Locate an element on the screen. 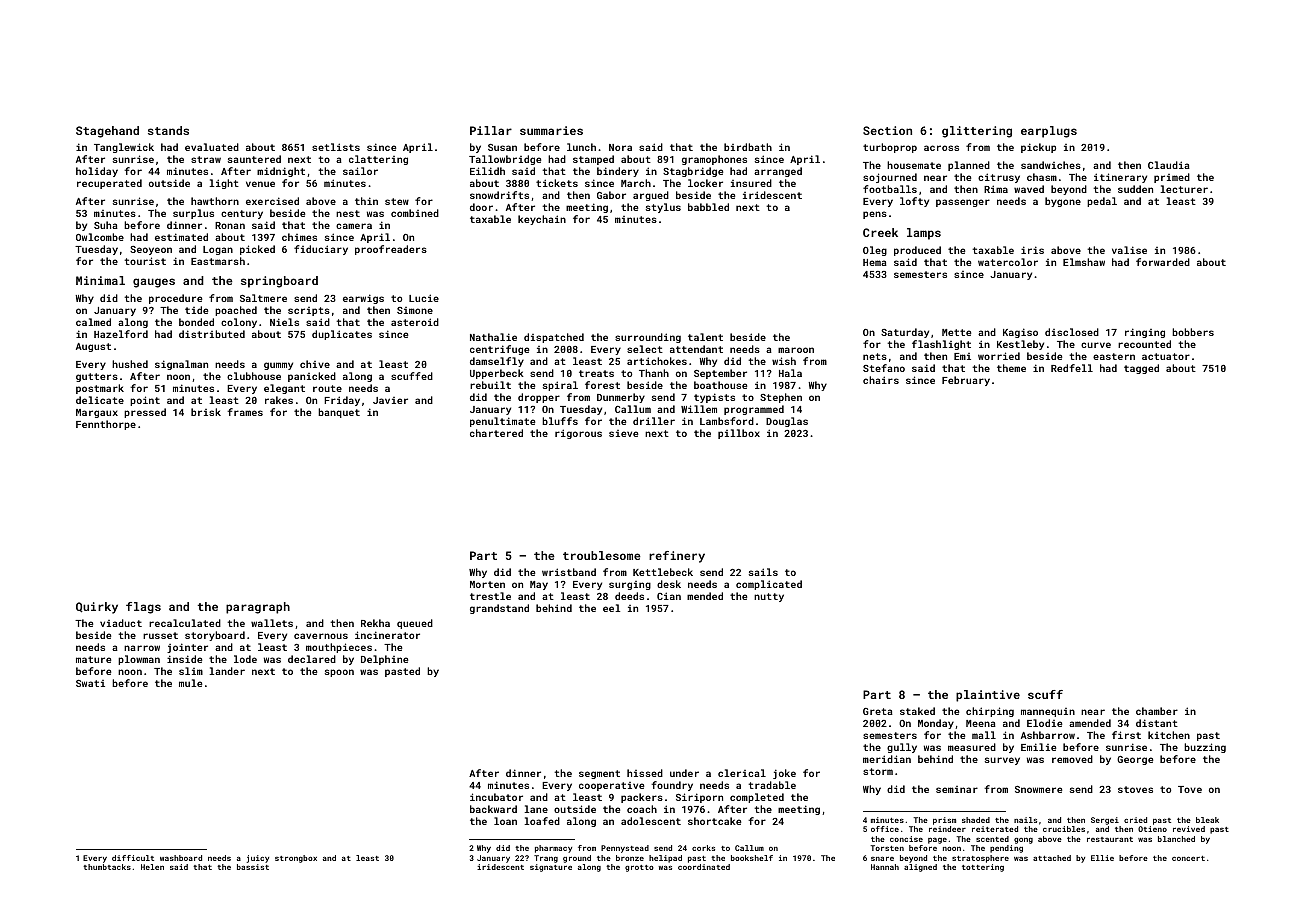  glittering is located at coordinates (977, 132).
